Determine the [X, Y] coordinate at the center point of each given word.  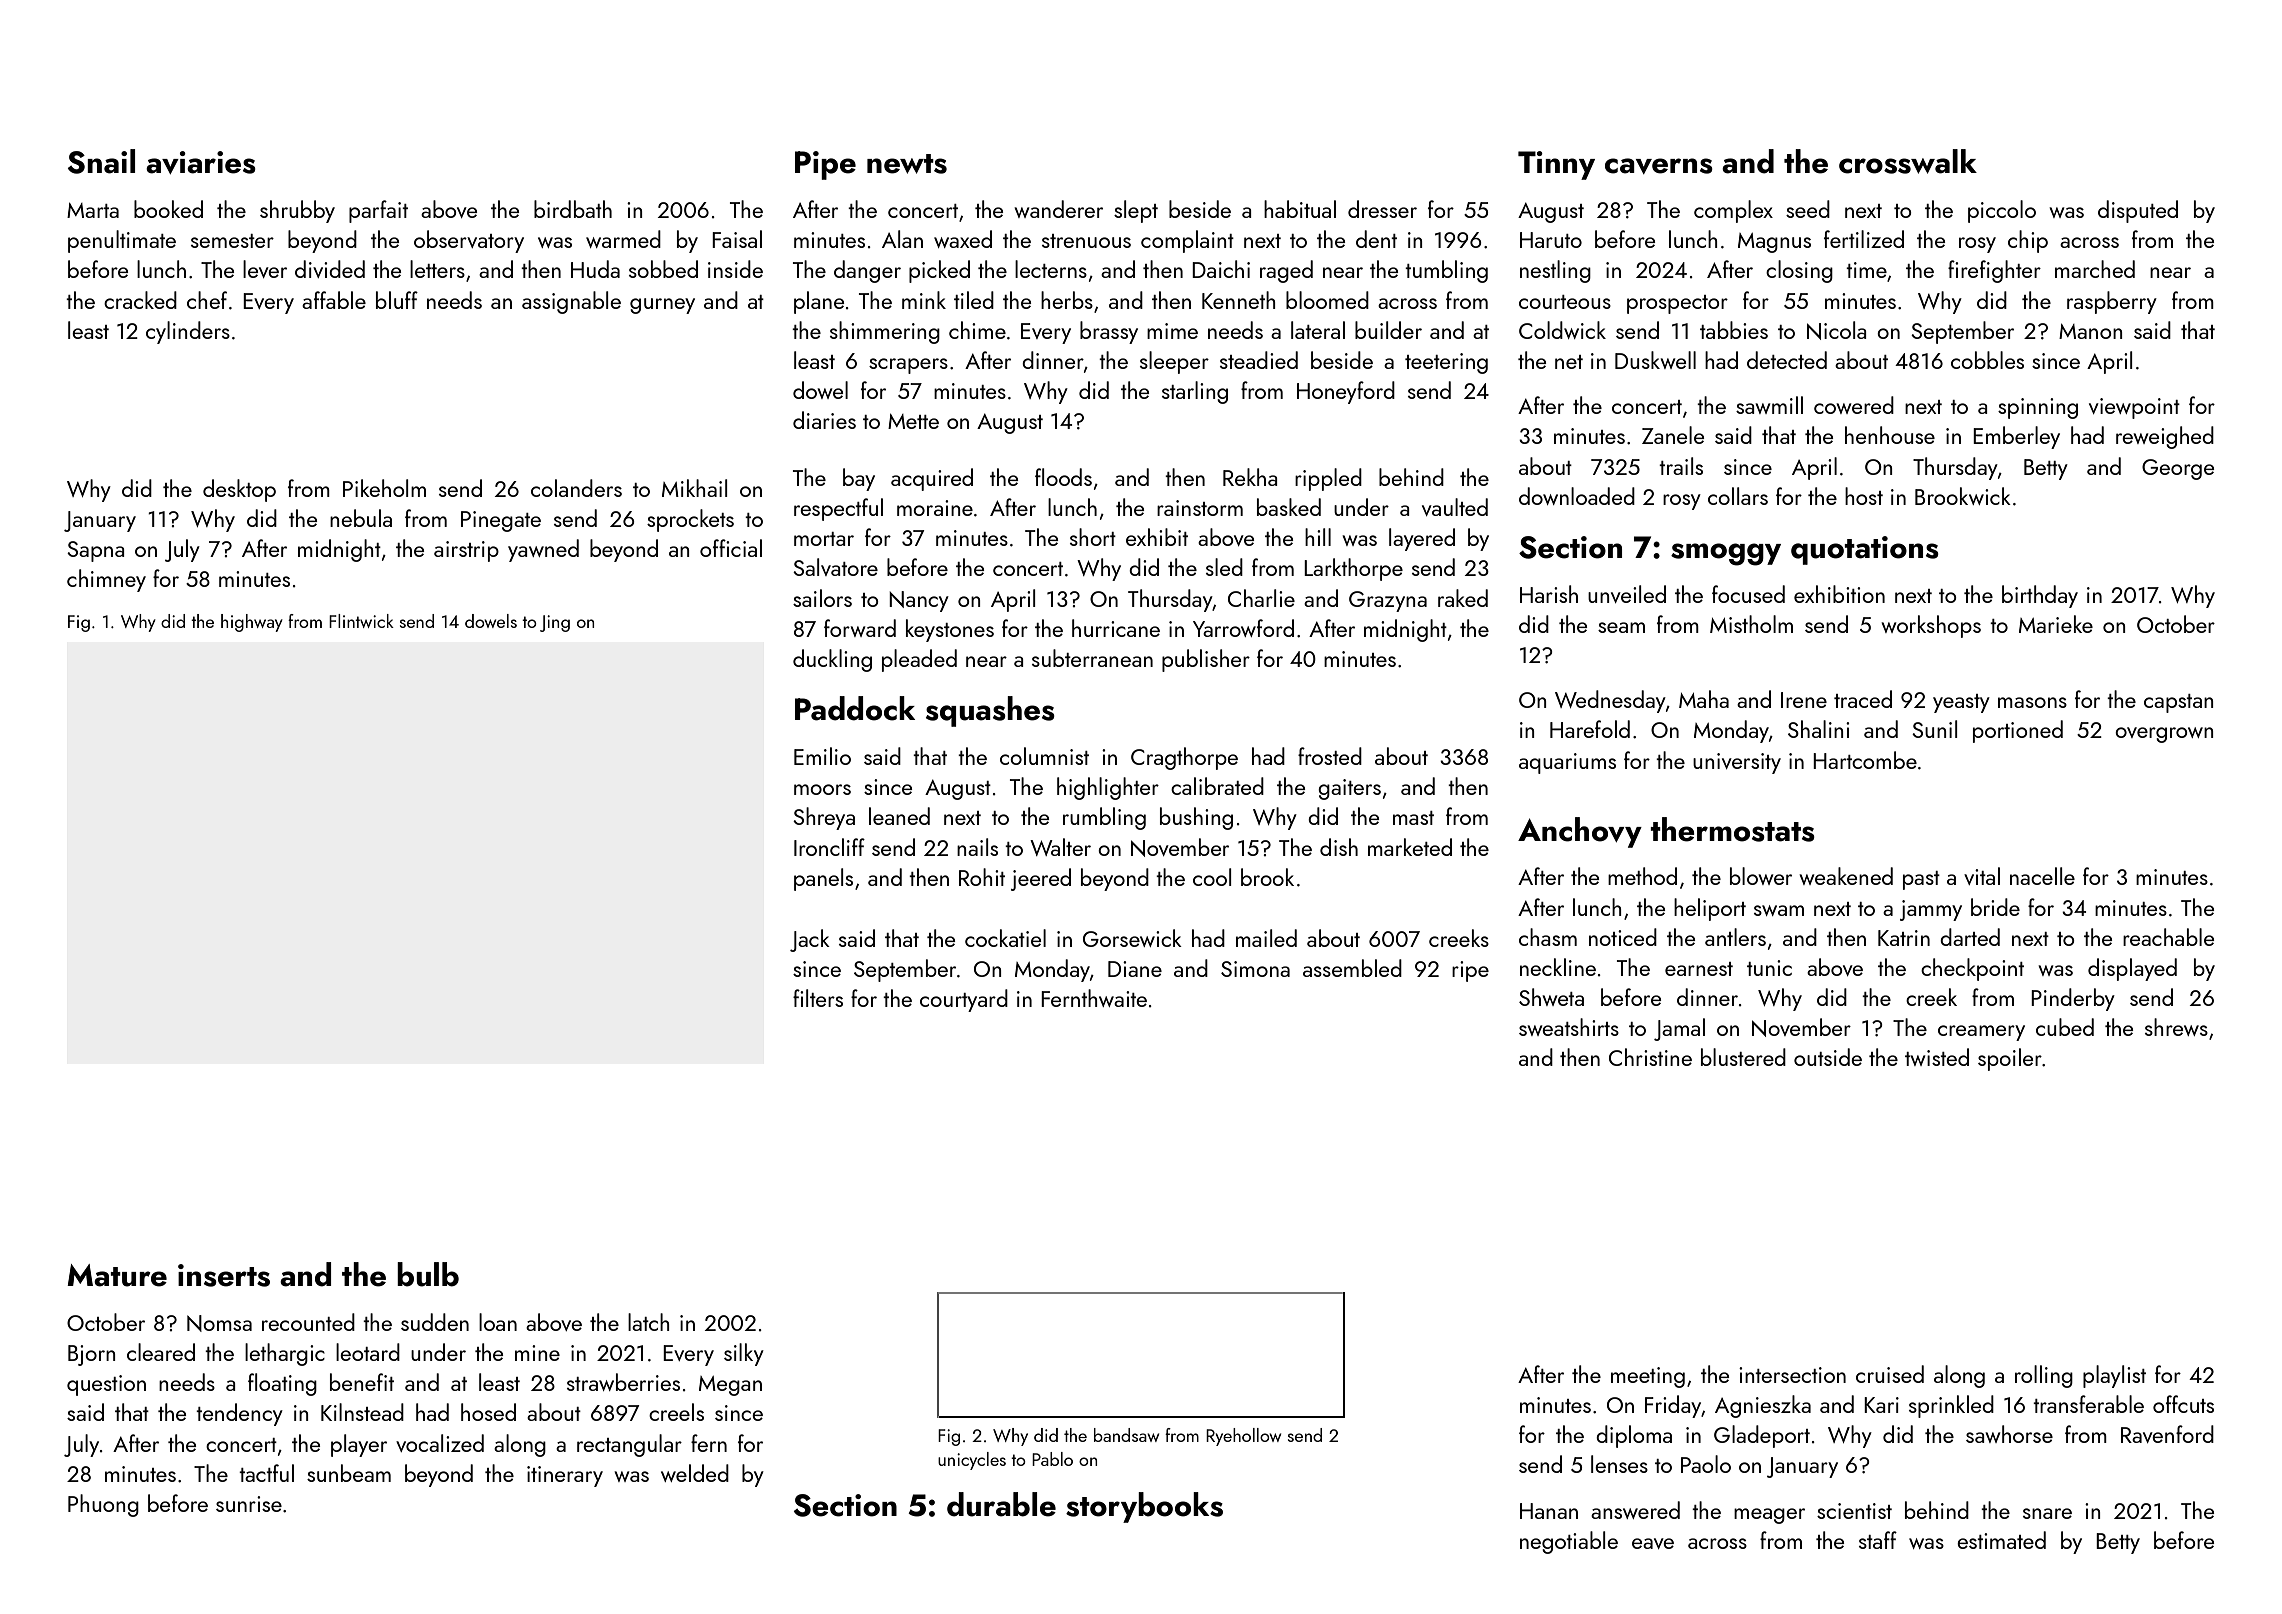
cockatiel [1005, 938]
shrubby [297, 211]
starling [1195, 392]
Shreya [824, 818]
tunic [1769, 968]
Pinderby [2073, 999]
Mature [117, 1275]
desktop [239, 490]
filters [818, 998]
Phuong [103, 1505]
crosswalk [1908, 161]
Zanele [1673, 435]
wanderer [1058, 209]
